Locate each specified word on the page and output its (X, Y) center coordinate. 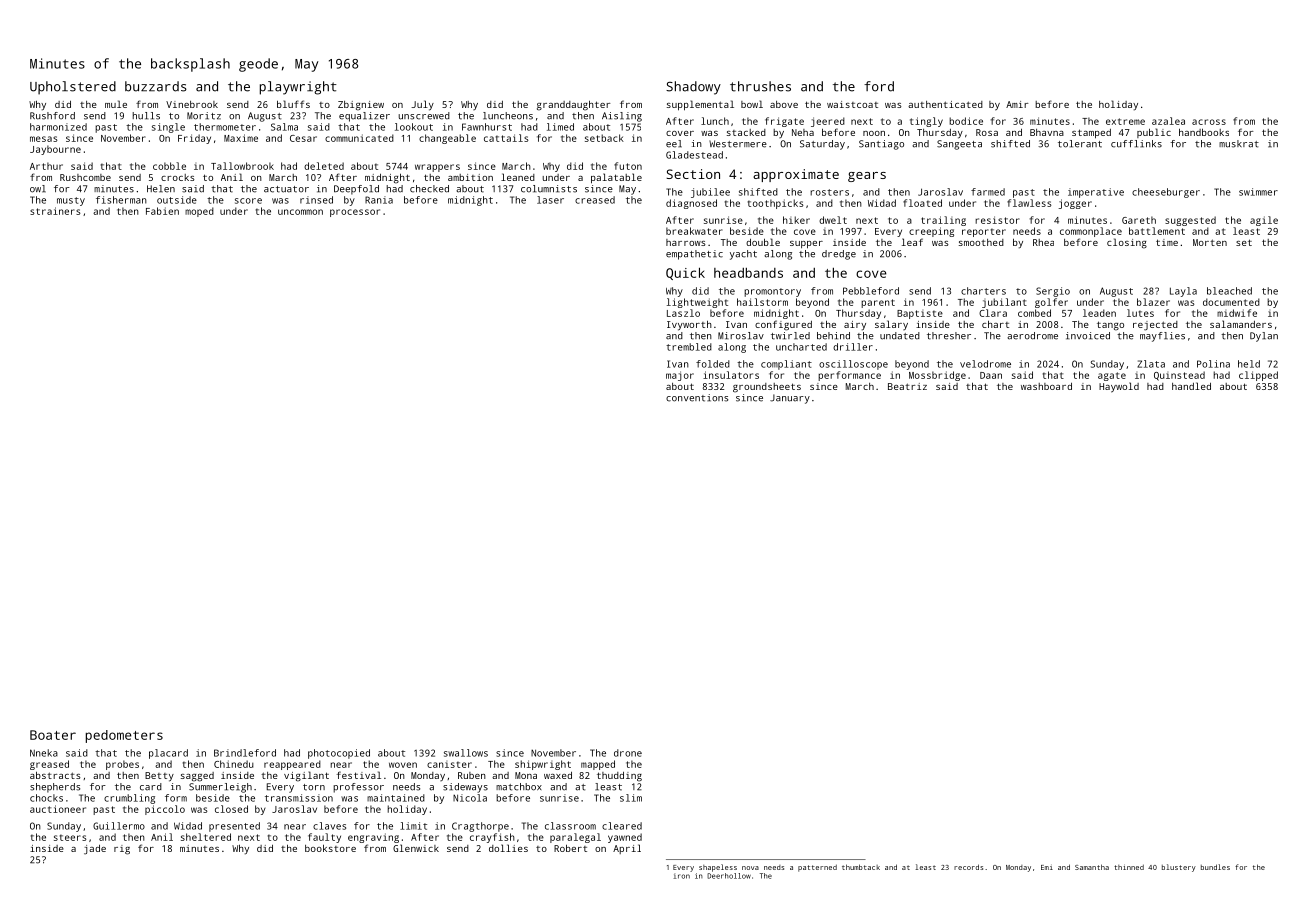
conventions (697, 398)
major (680, 376)
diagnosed (691, 204)
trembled (689, 347)
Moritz (204, 116)
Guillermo (119, 826)
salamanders (1241, 324)
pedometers (124, 736)
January (790, 399)
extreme (1125, 121)
